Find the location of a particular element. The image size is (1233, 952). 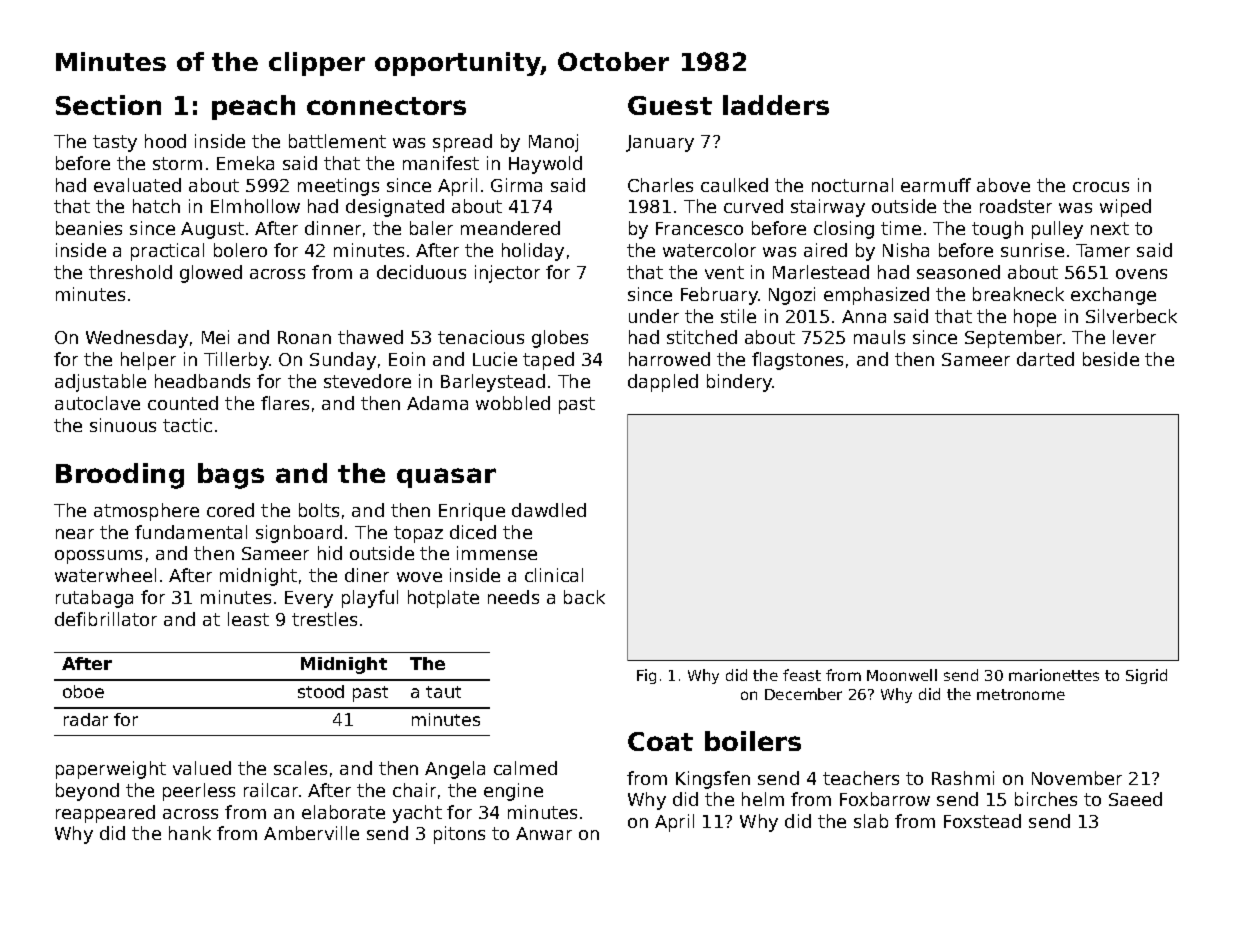

connectors is located at coordinates (386, 106).
